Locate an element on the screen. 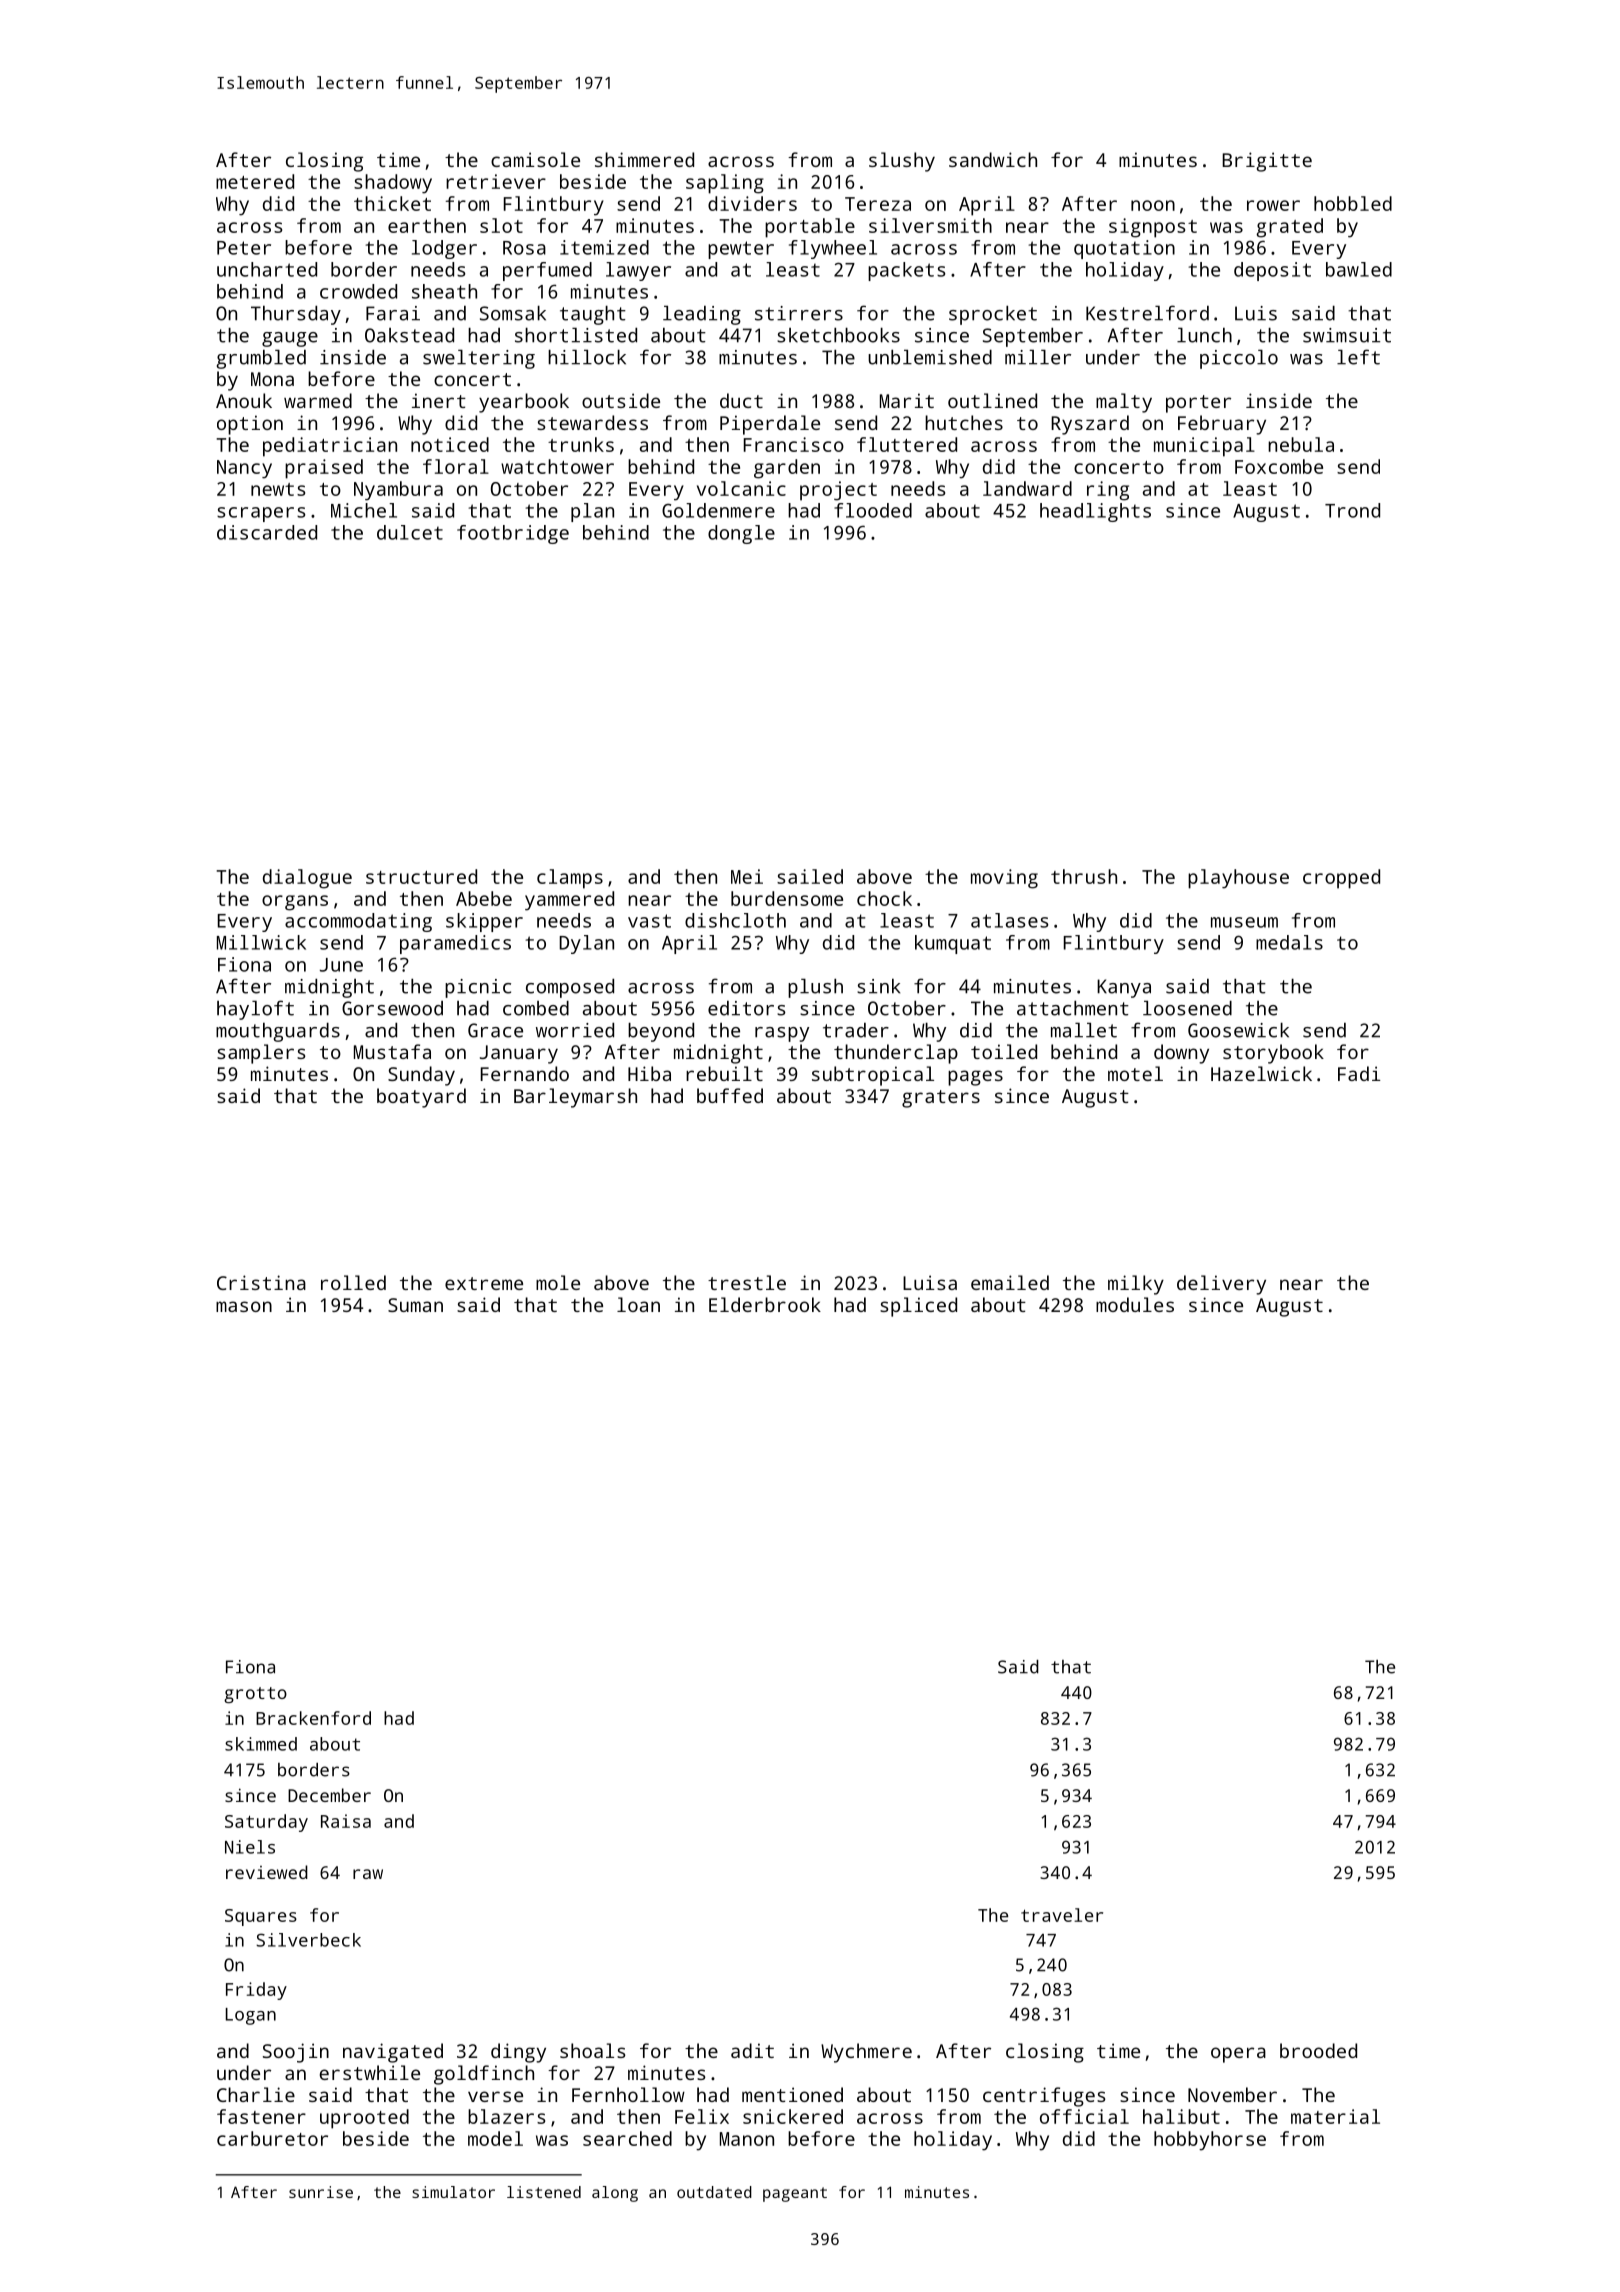 Image resolution: width=1620 pixels, height=2292 pixels. opera is located at coordinates (1238, 2055).
